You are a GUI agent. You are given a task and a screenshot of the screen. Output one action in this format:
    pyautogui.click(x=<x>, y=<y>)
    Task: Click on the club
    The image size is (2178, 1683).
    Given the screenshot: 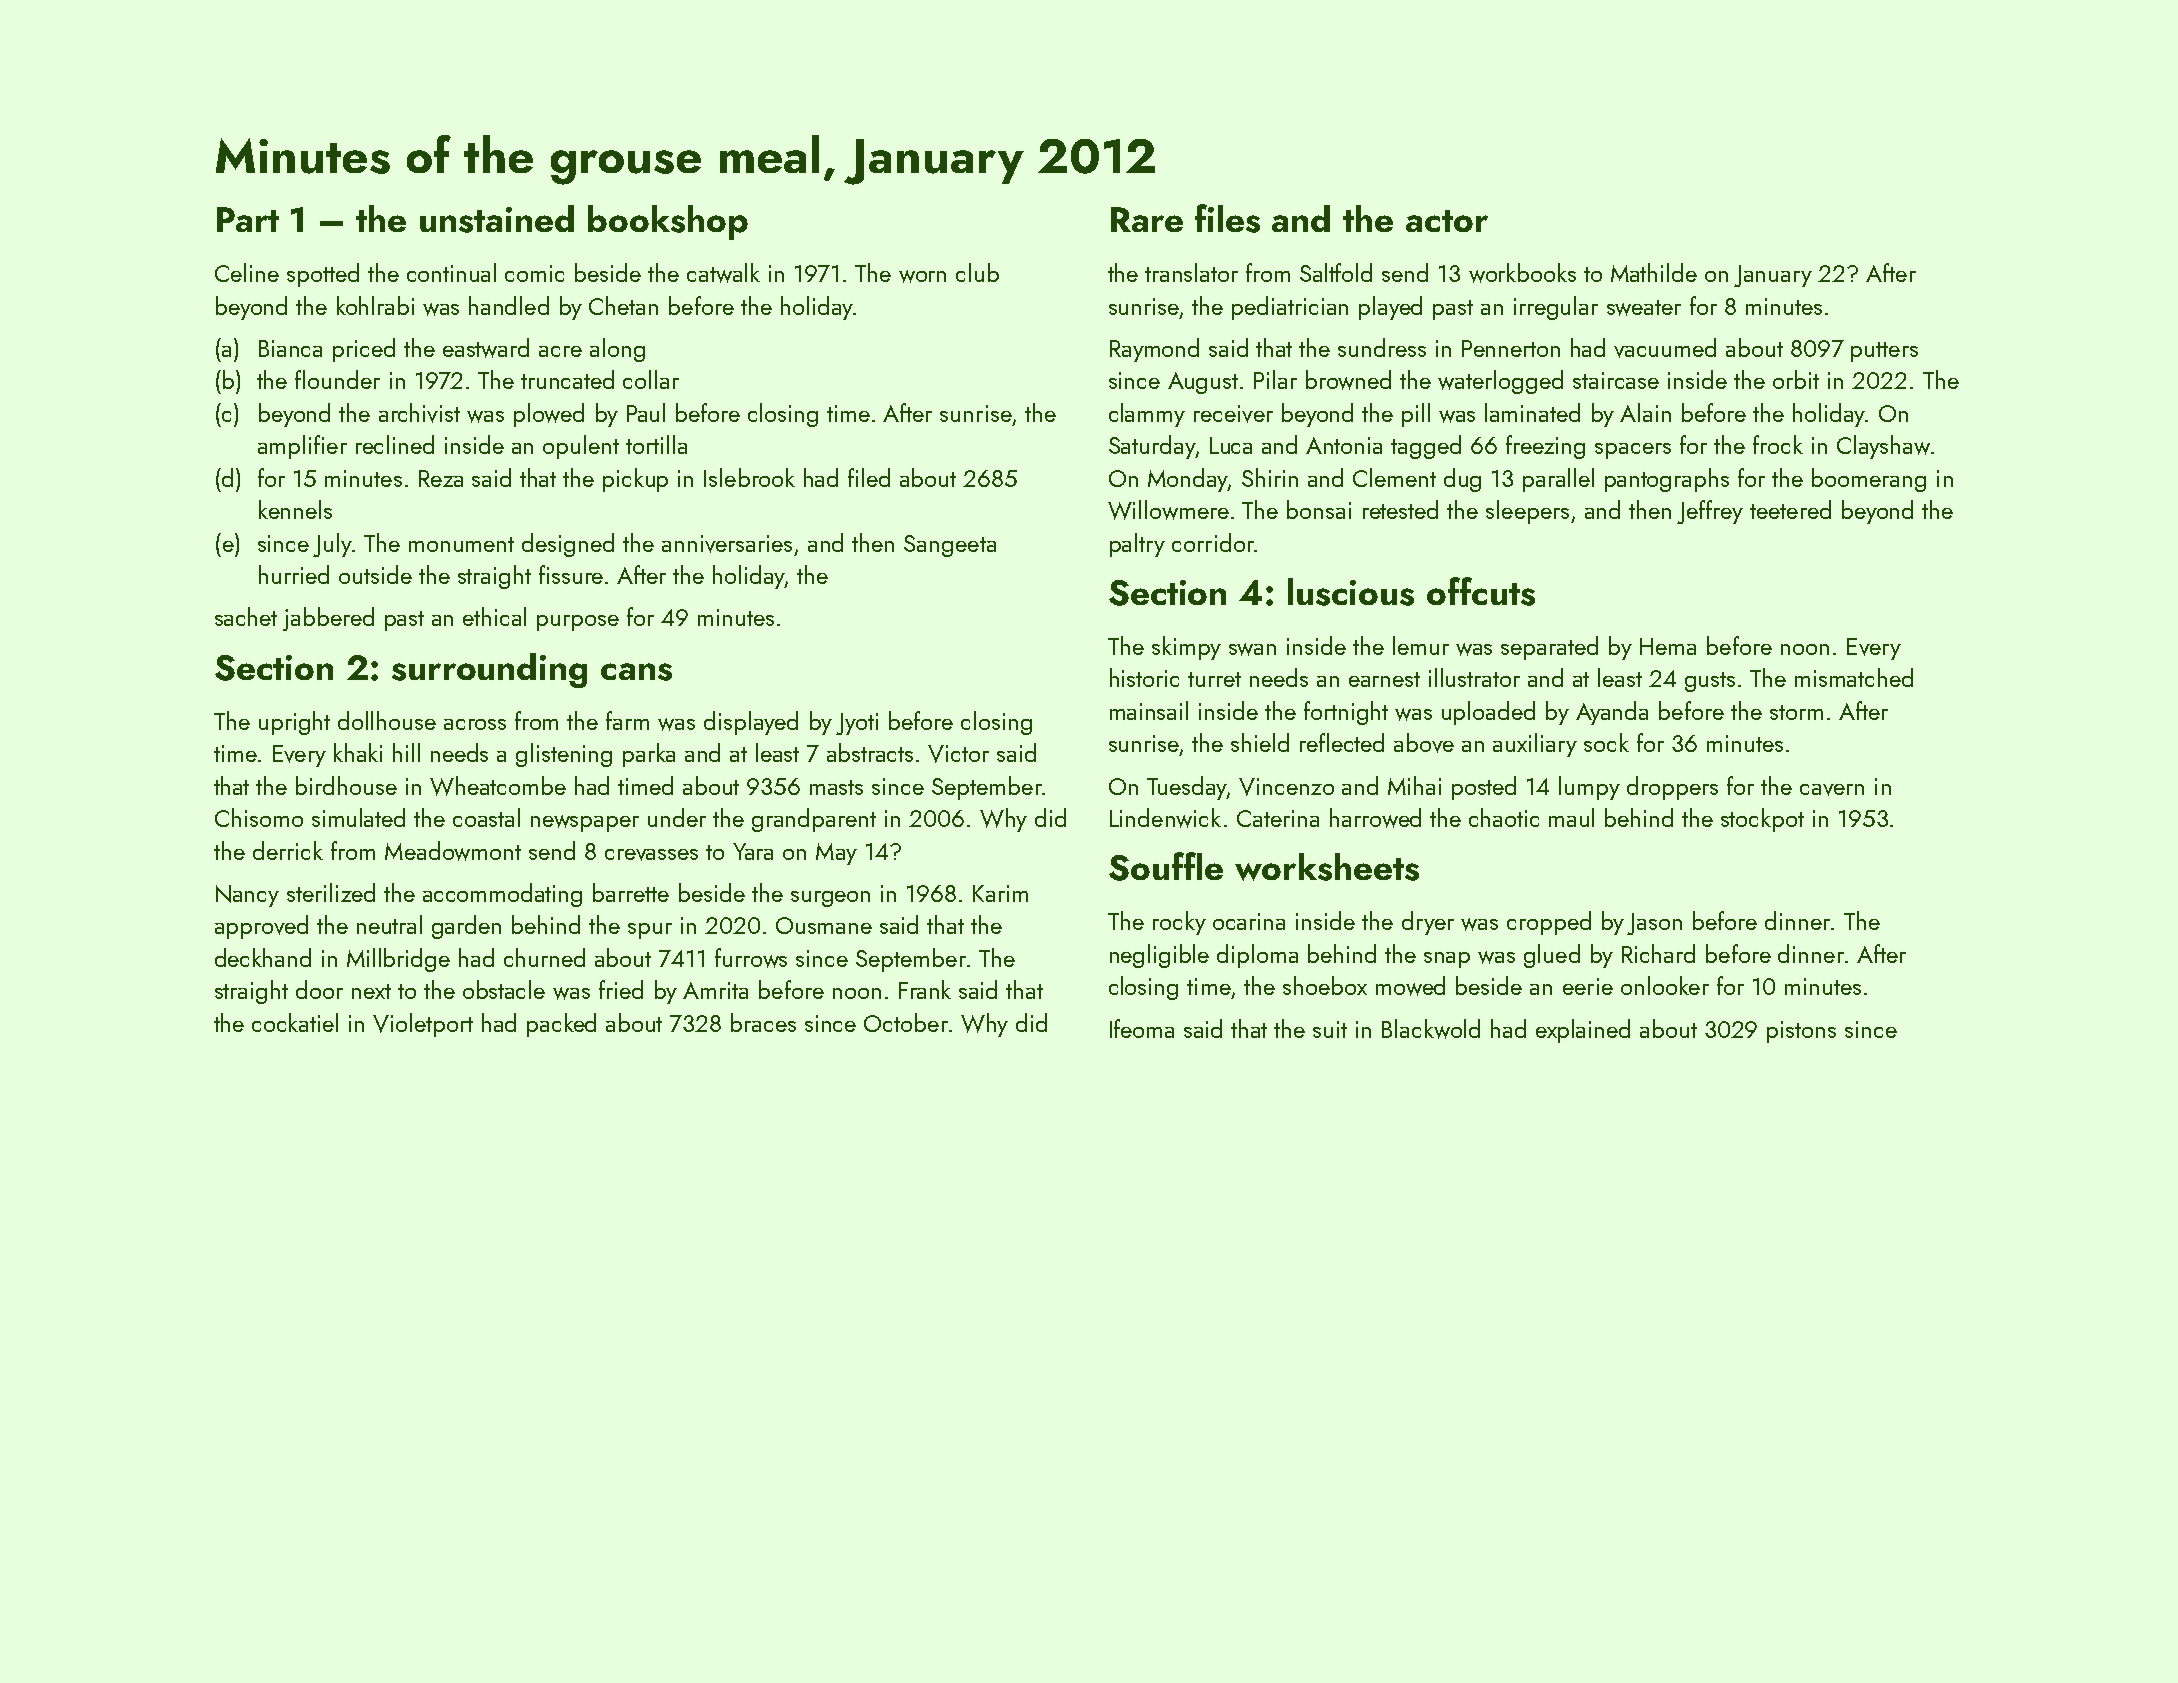 What is the action you would take?
    pyautogui.click(x=977, y=272)
